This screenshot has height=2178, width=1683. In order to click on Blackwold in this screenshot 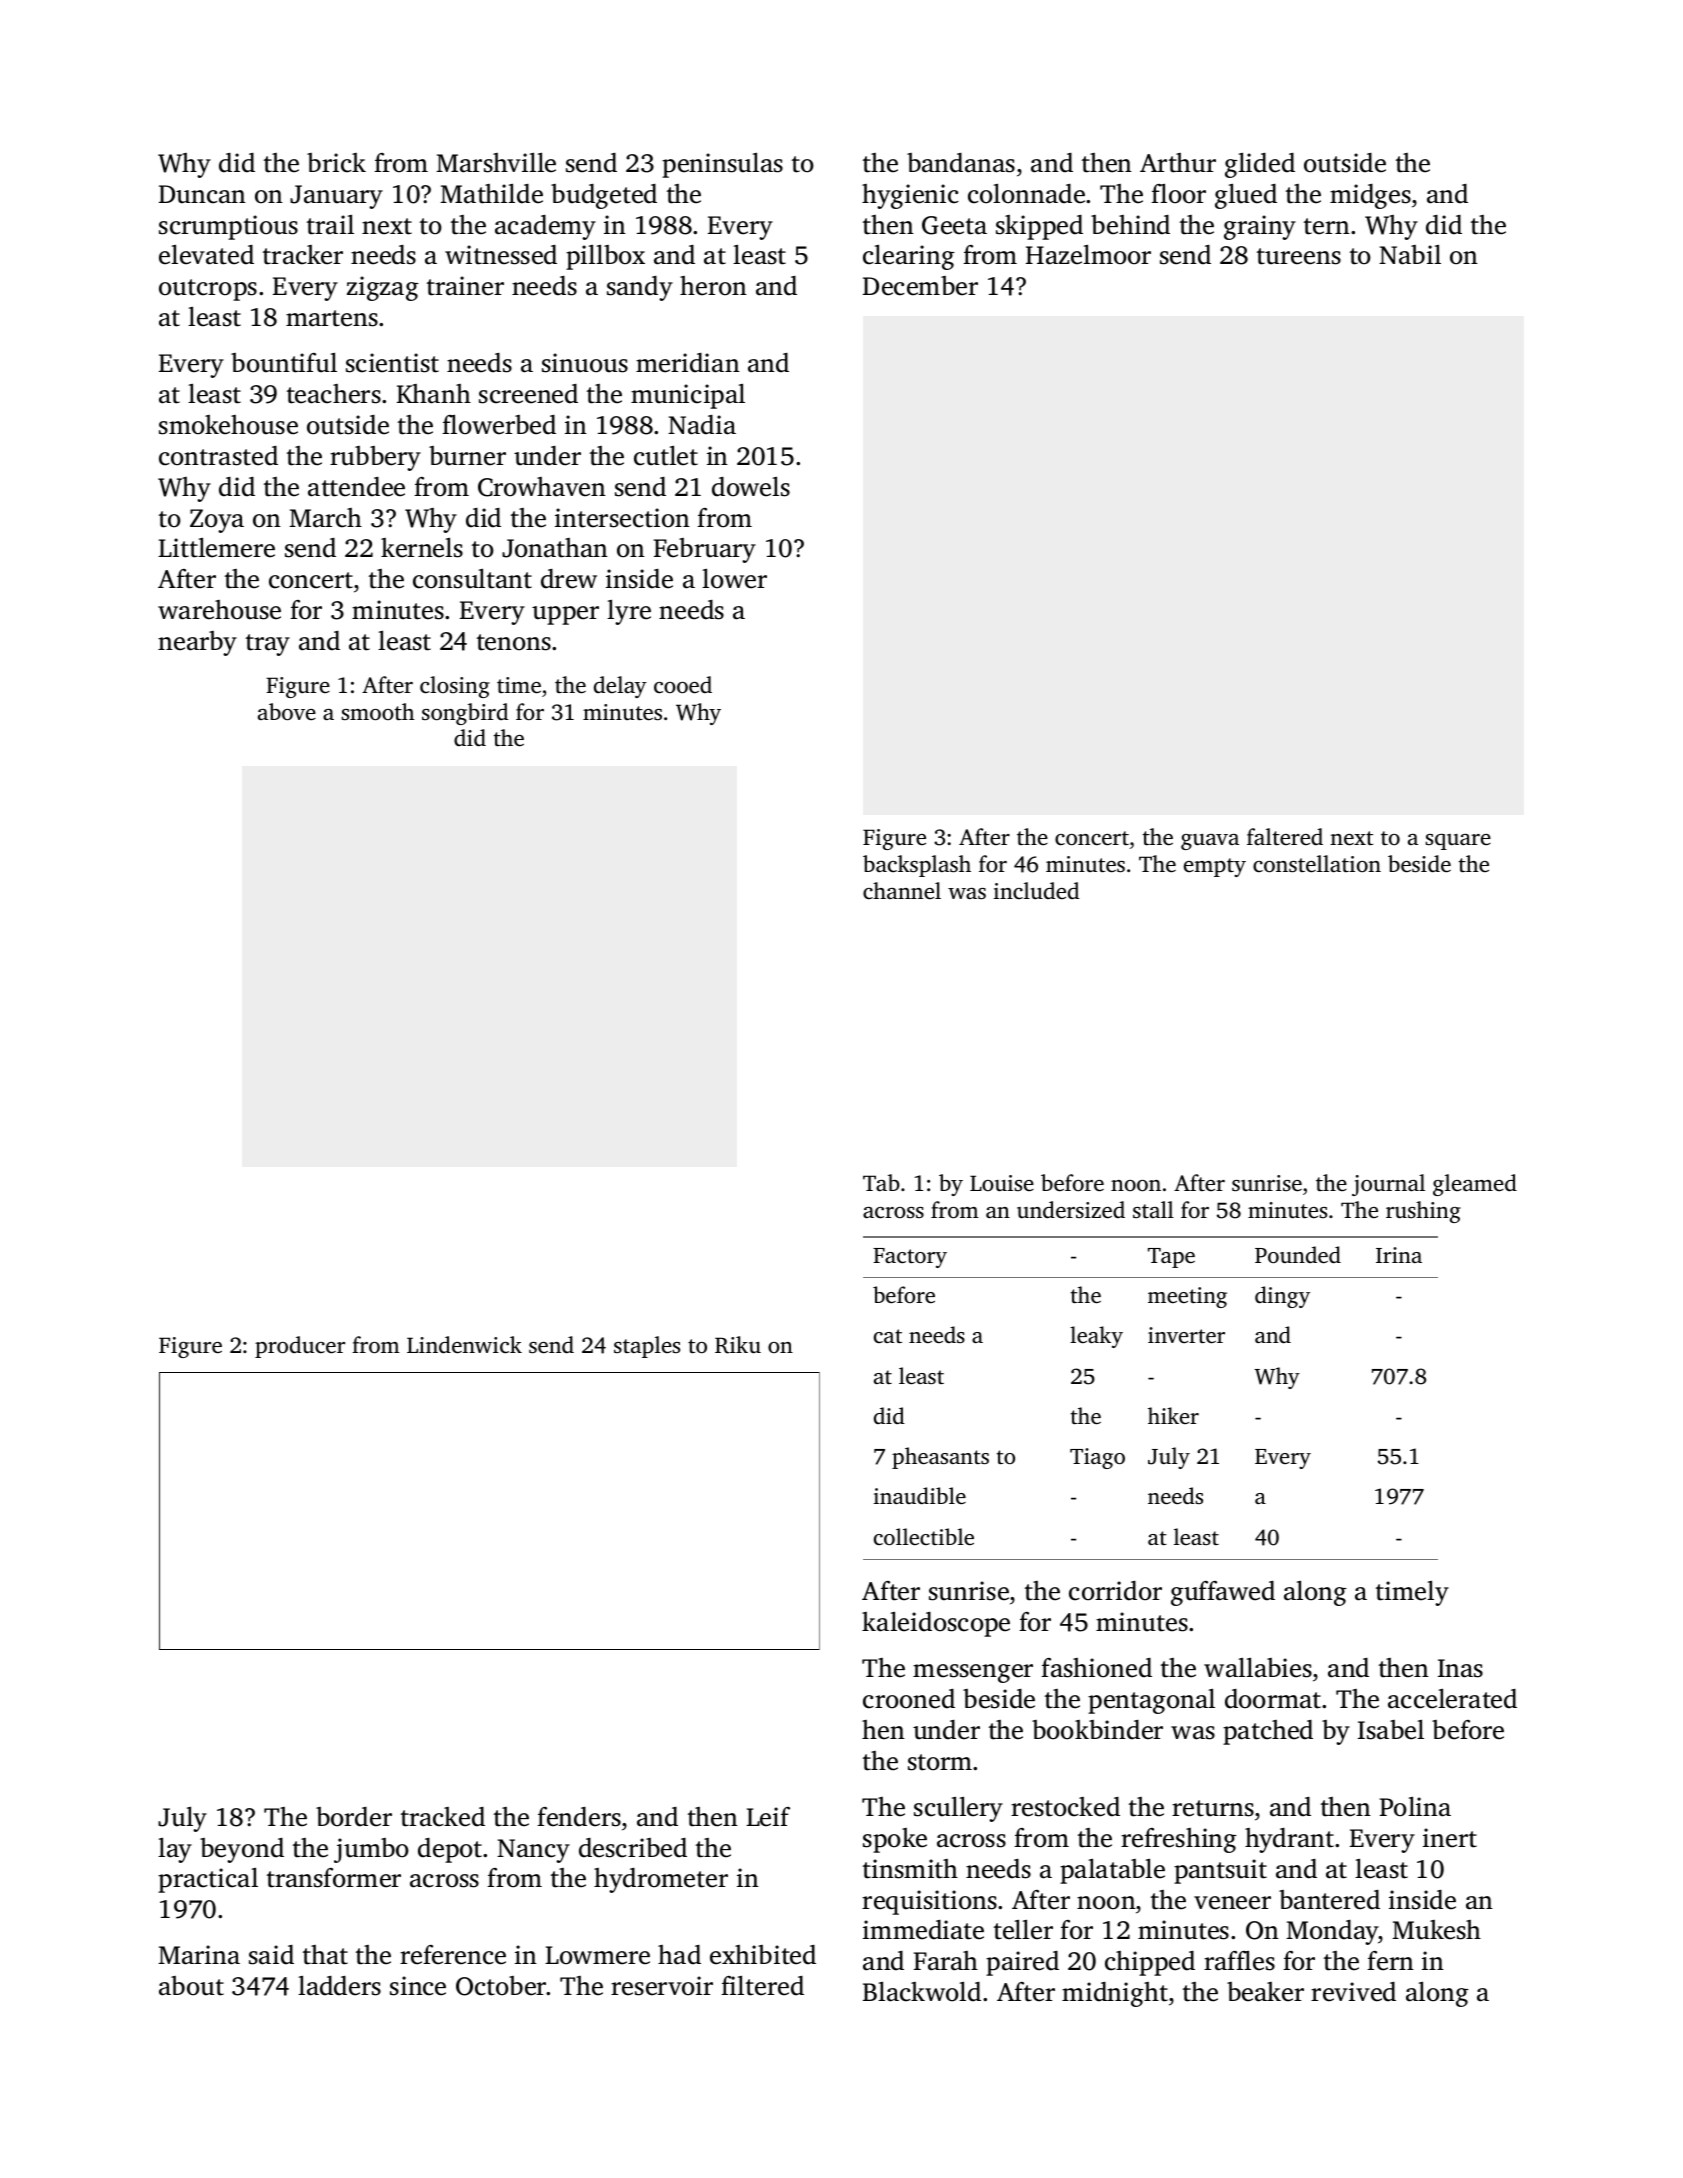, I will do `click(922, 1992)`.
